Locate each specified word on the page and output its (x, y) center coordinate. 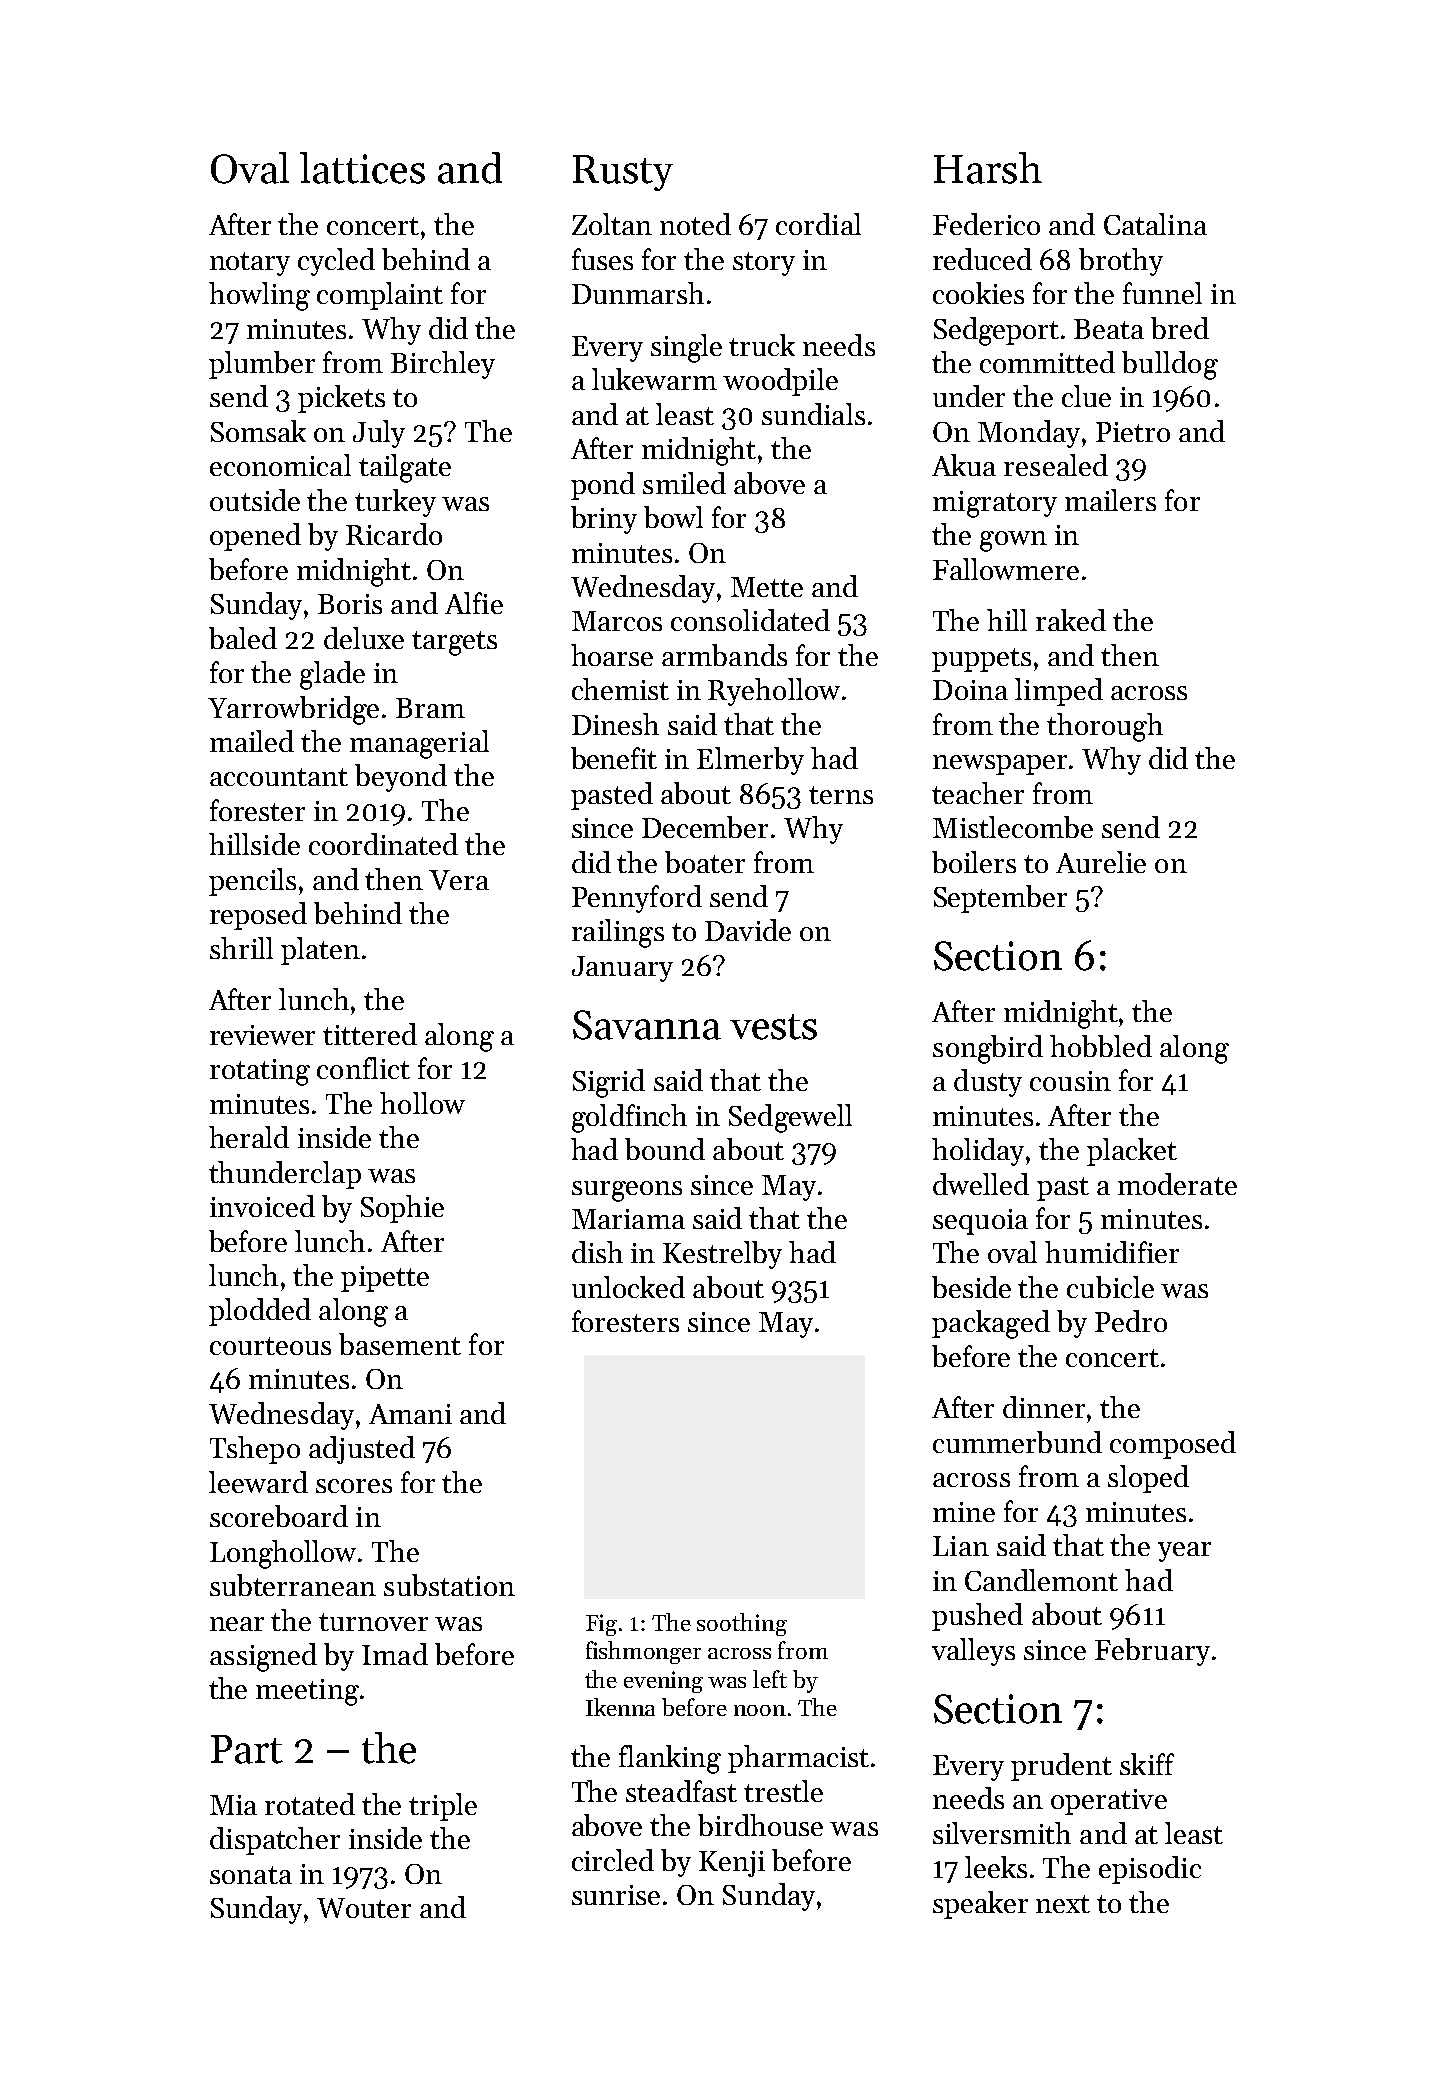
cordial (818, 224)
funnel (1162, 293)
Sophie (402, 1209)
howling (259, 296)
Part (247, 1749)
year (1184, 1552)
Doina (970, 690)
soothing (742, 1624)
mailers (1110, 500)
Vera (459, 880)
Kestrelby (722, 1255)
